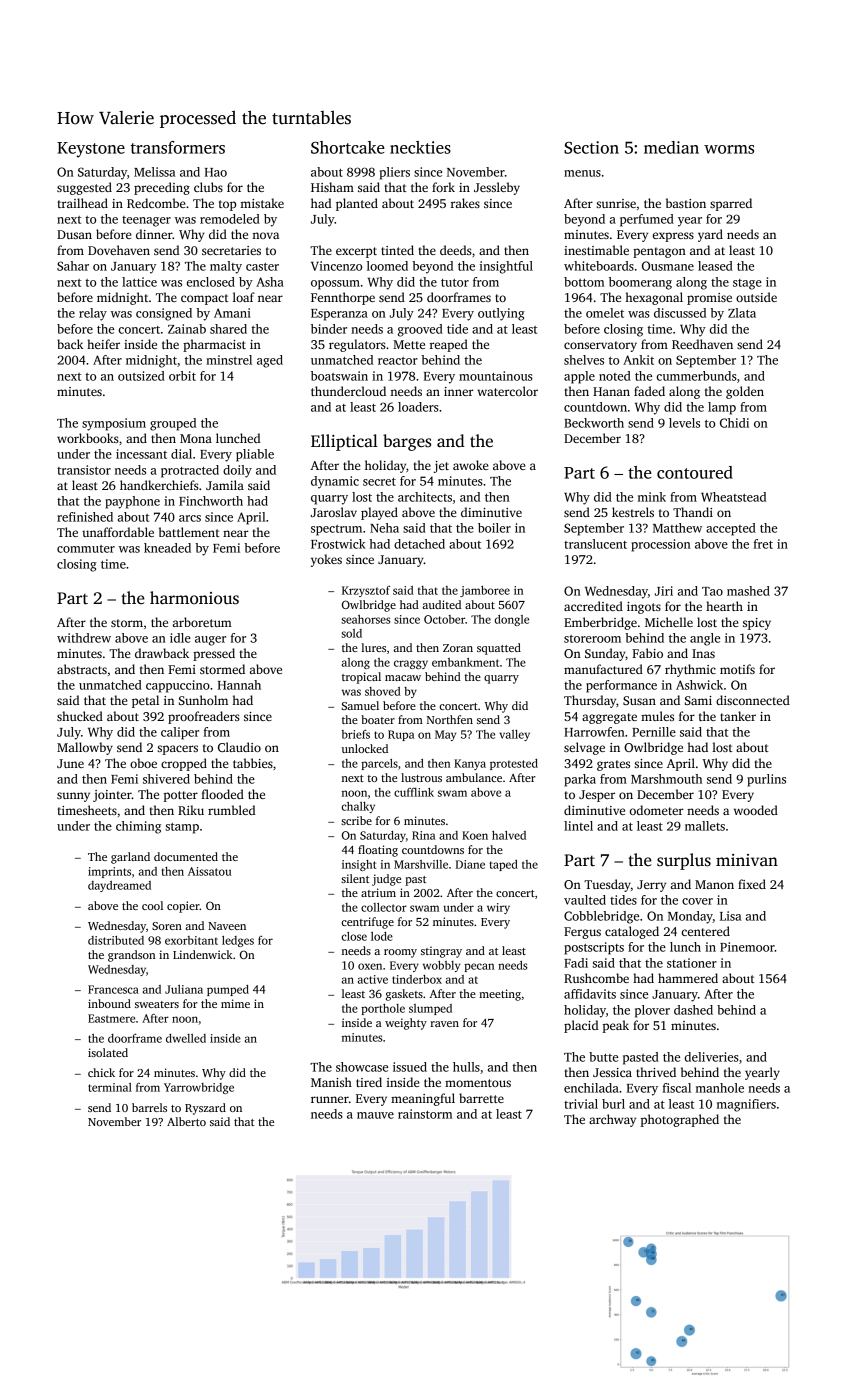 This page has width=849, height=1400. I want to click on deeds, so click(456, 250).
